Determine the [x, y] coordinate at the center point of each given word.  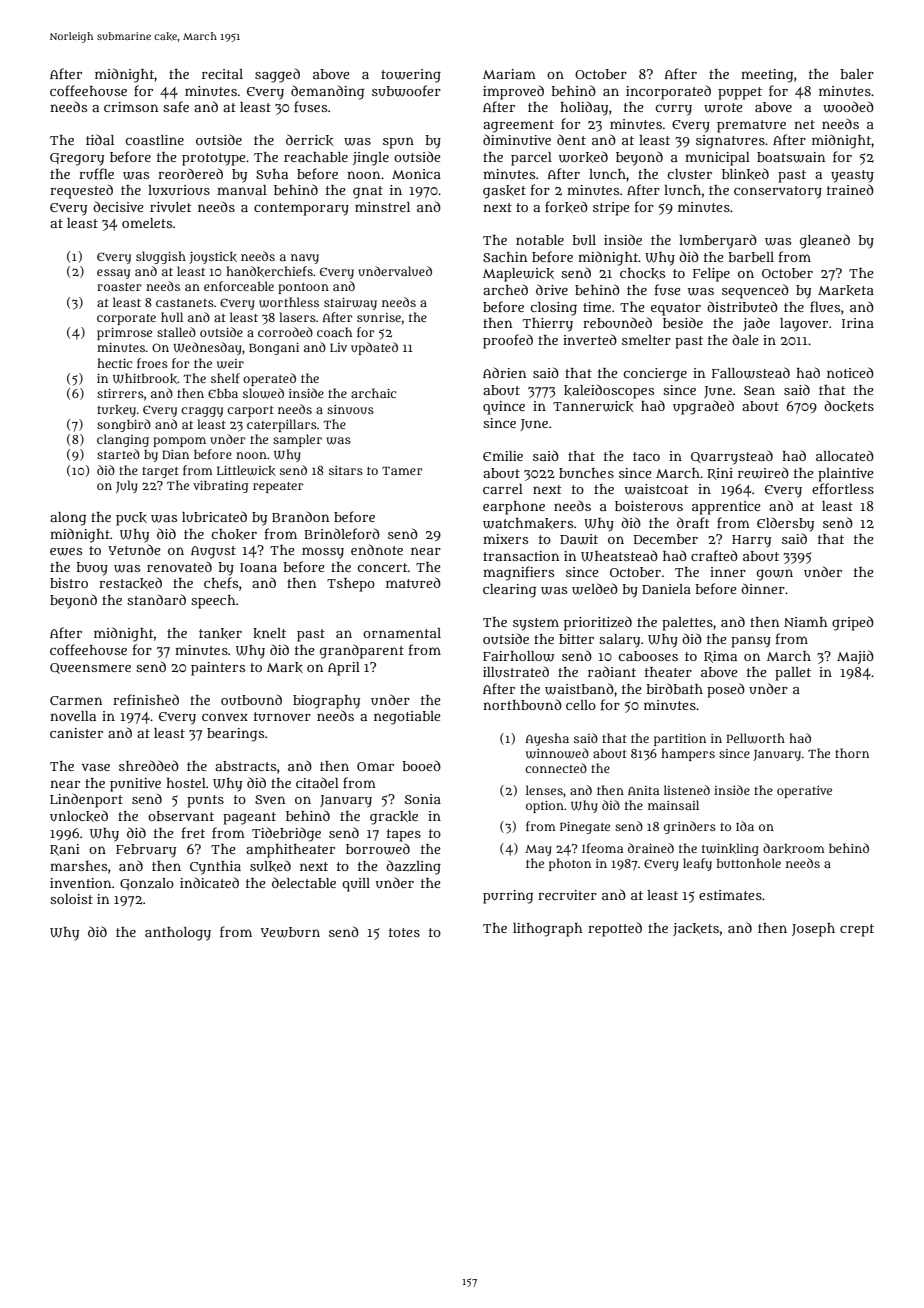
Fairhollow [518, 656]
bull [584, 240]
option [545, 807]
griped [853, 623]
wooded [848, 107]
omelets [147, 223]
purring [508, 897]
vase [96, 767]
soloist [71, 899]
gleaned [825, 241]
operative [804, 792]
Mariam [509, 74]
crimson [131, 107]
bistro [69, 583]
